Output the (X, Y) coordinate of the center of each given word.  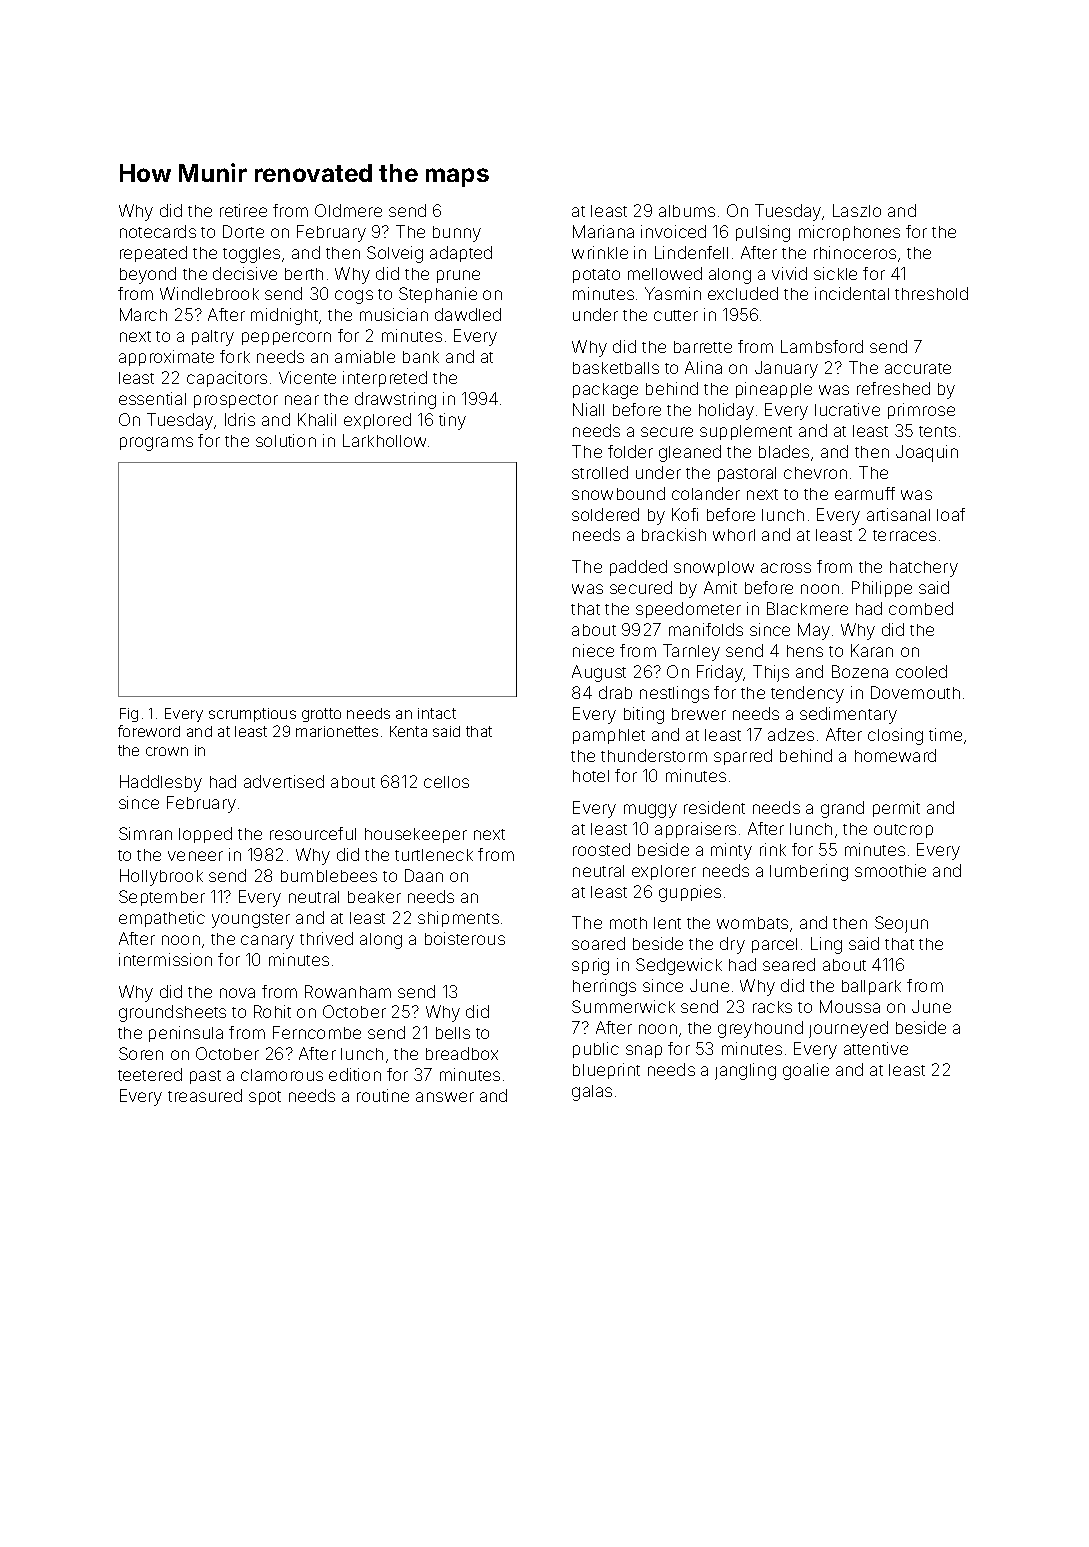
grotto (321, 715)
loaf (951, 514)
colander (706, 493)
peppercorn (286, 338)
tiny (452, 421)
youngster (251, 920)
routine (383, 1095)
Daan (424, 875)
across (786, 568)
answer (445, 1097)
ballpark (871, 987)
